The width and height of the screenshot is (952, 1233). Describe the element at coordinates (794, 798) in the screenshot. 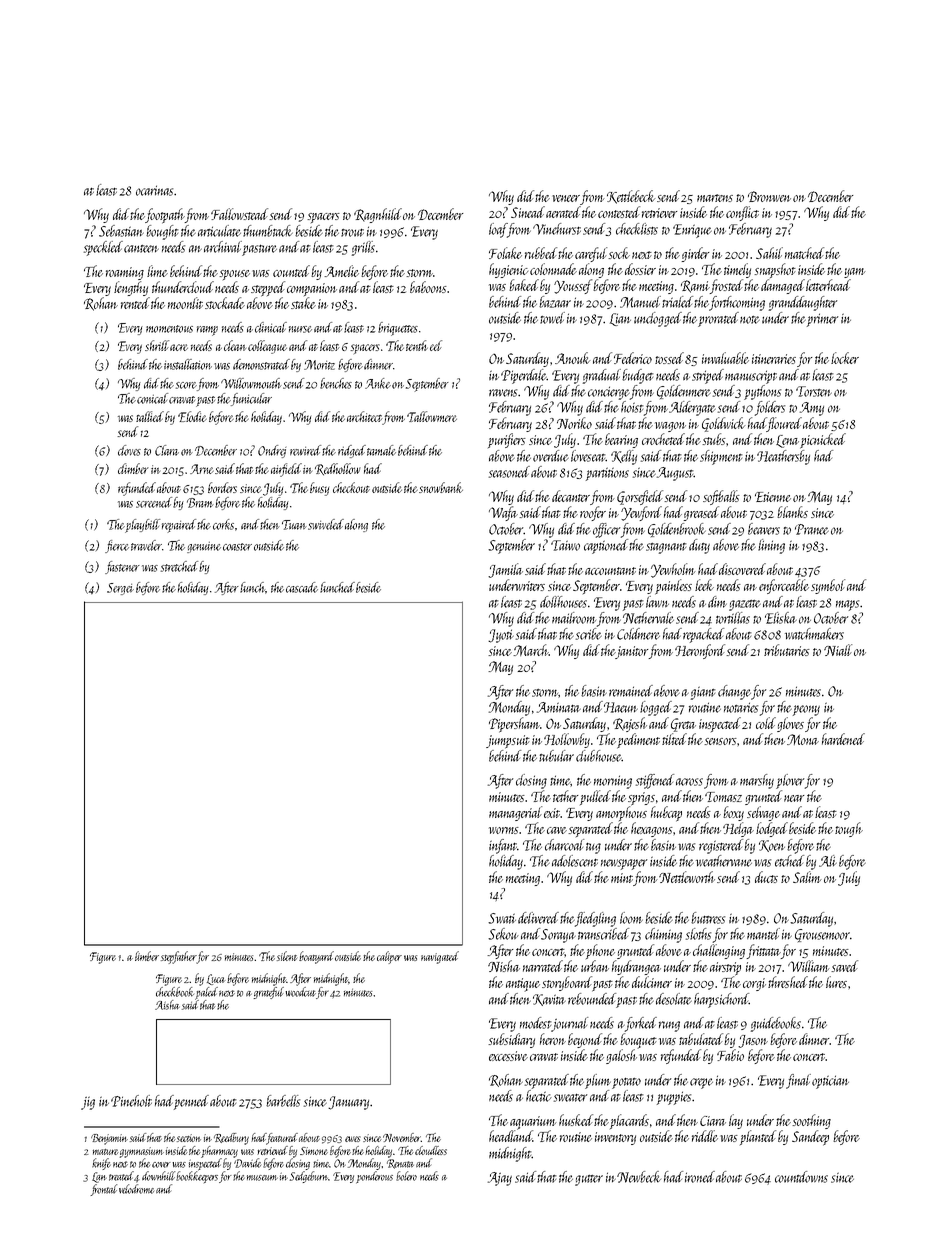

I see `near` at that location.
